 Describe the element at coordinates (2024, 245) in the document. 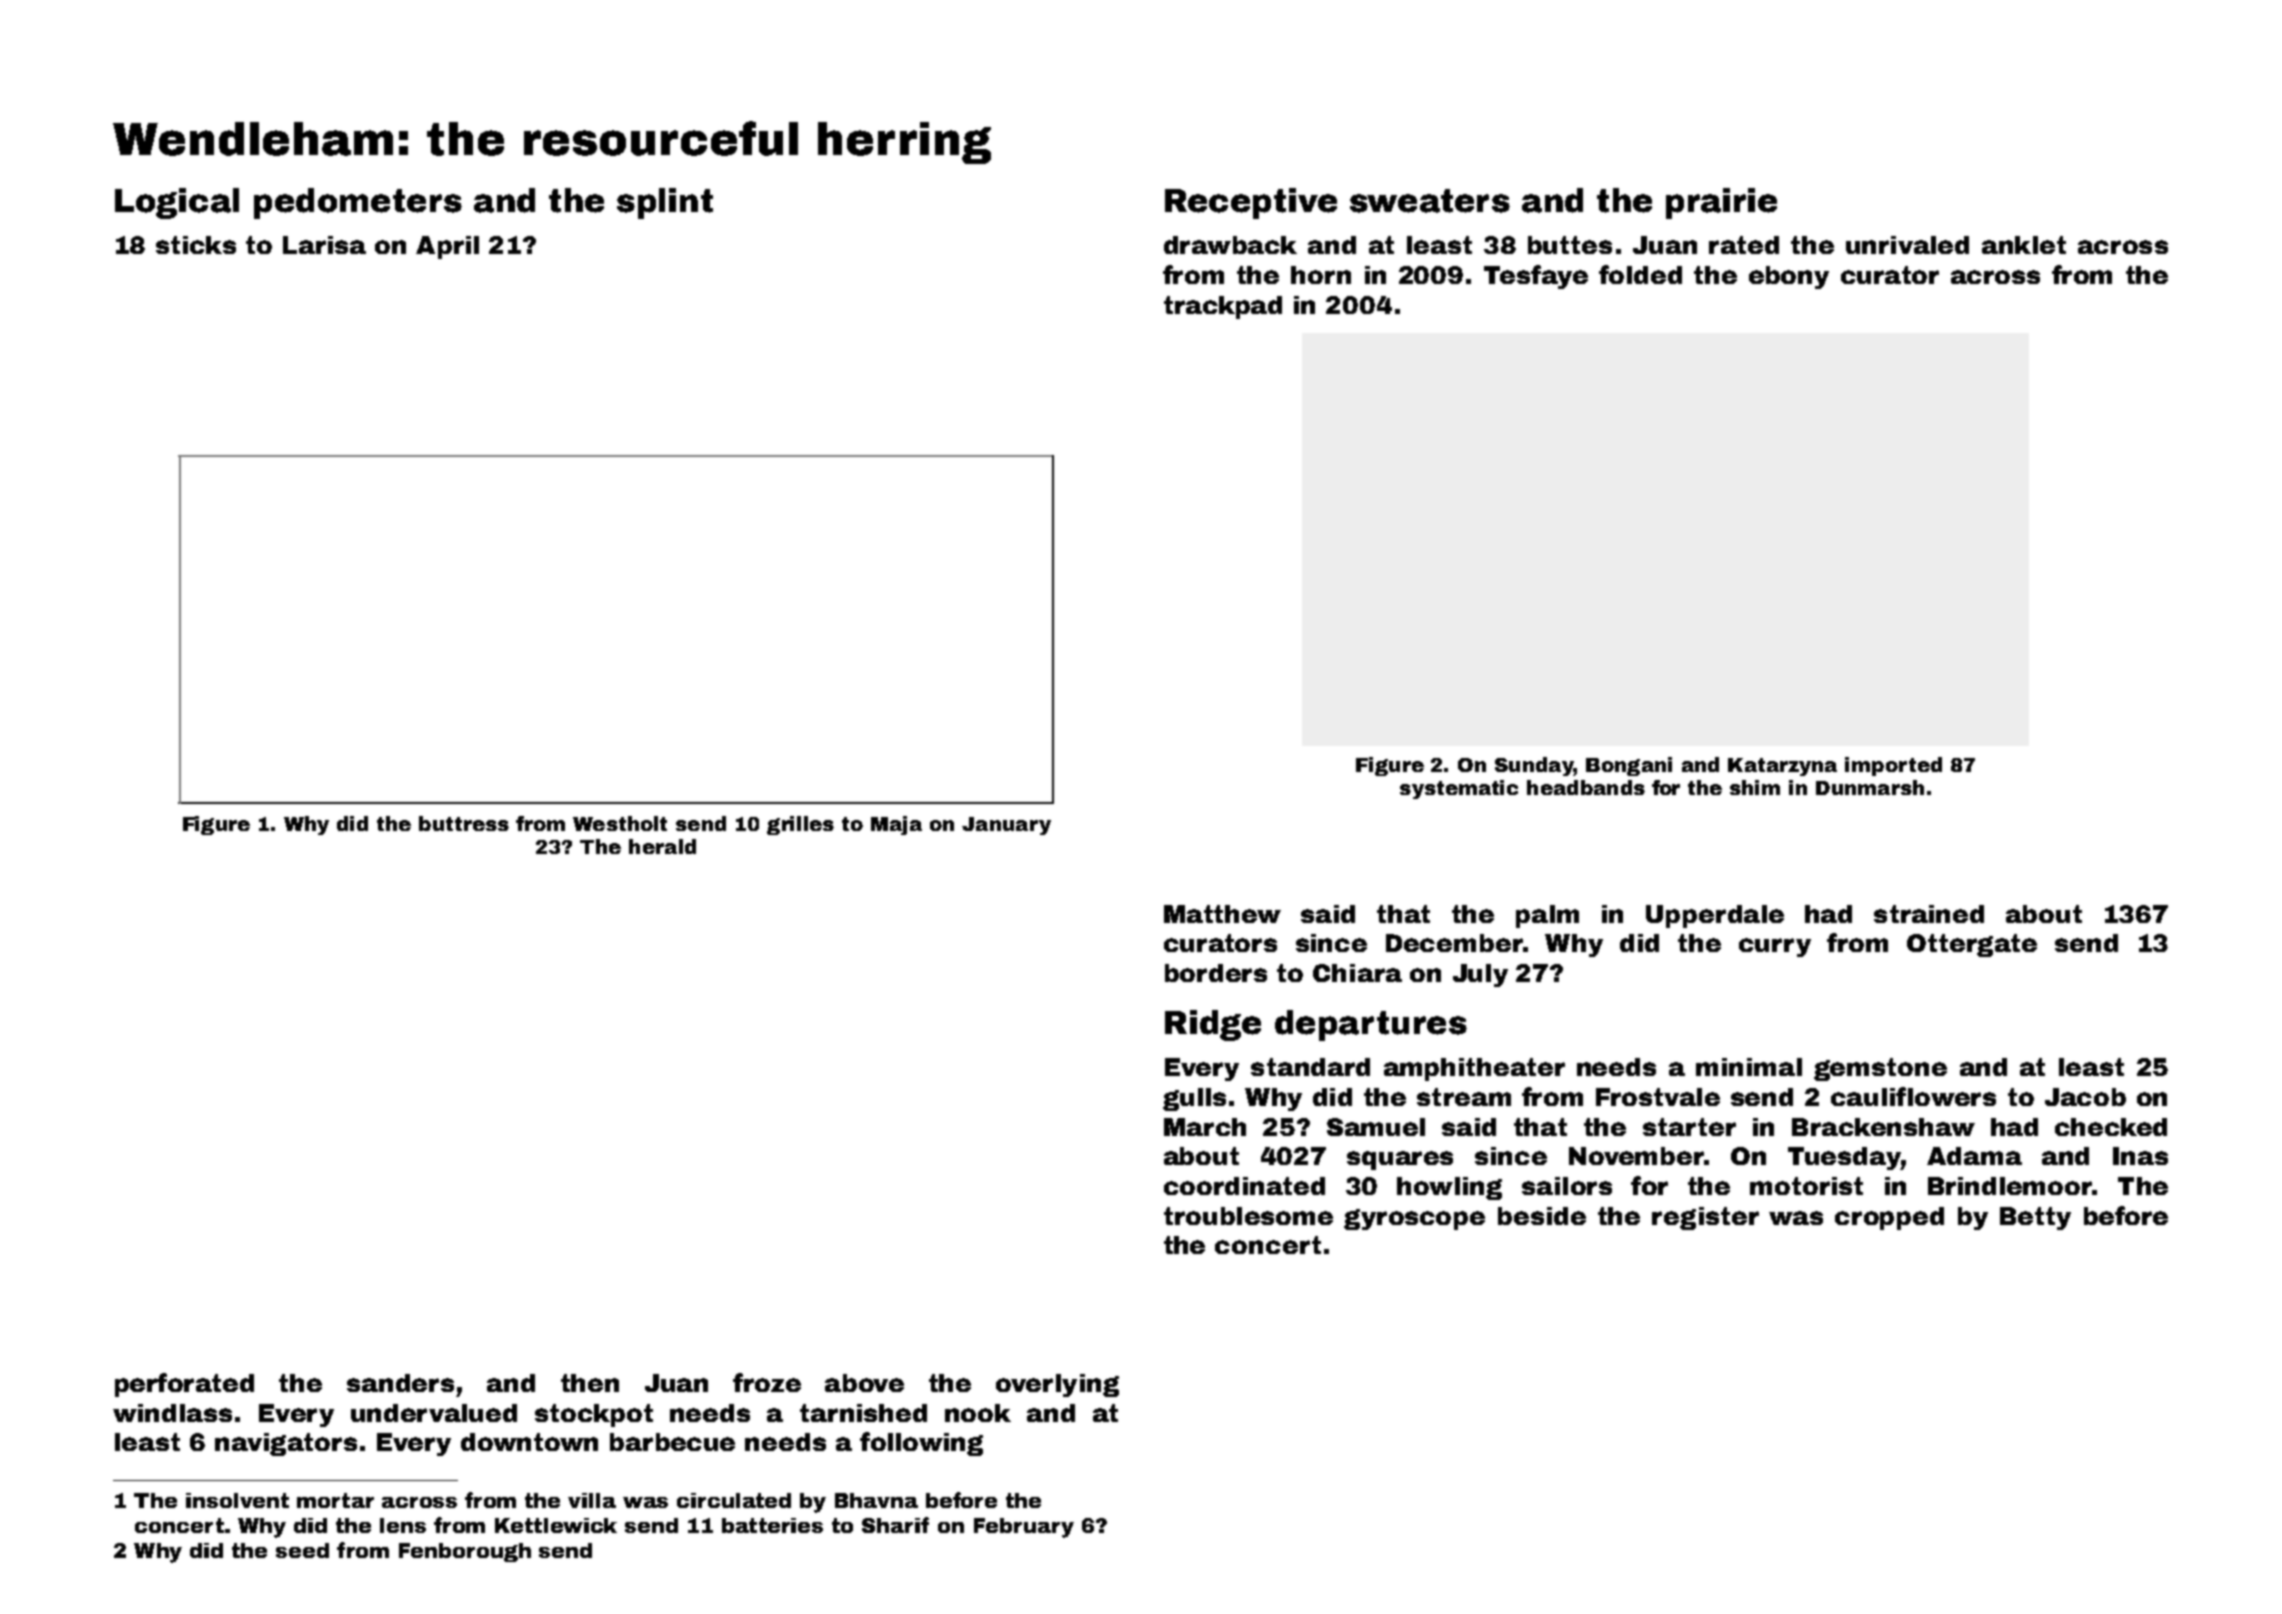

I see `anklet` at that location.
